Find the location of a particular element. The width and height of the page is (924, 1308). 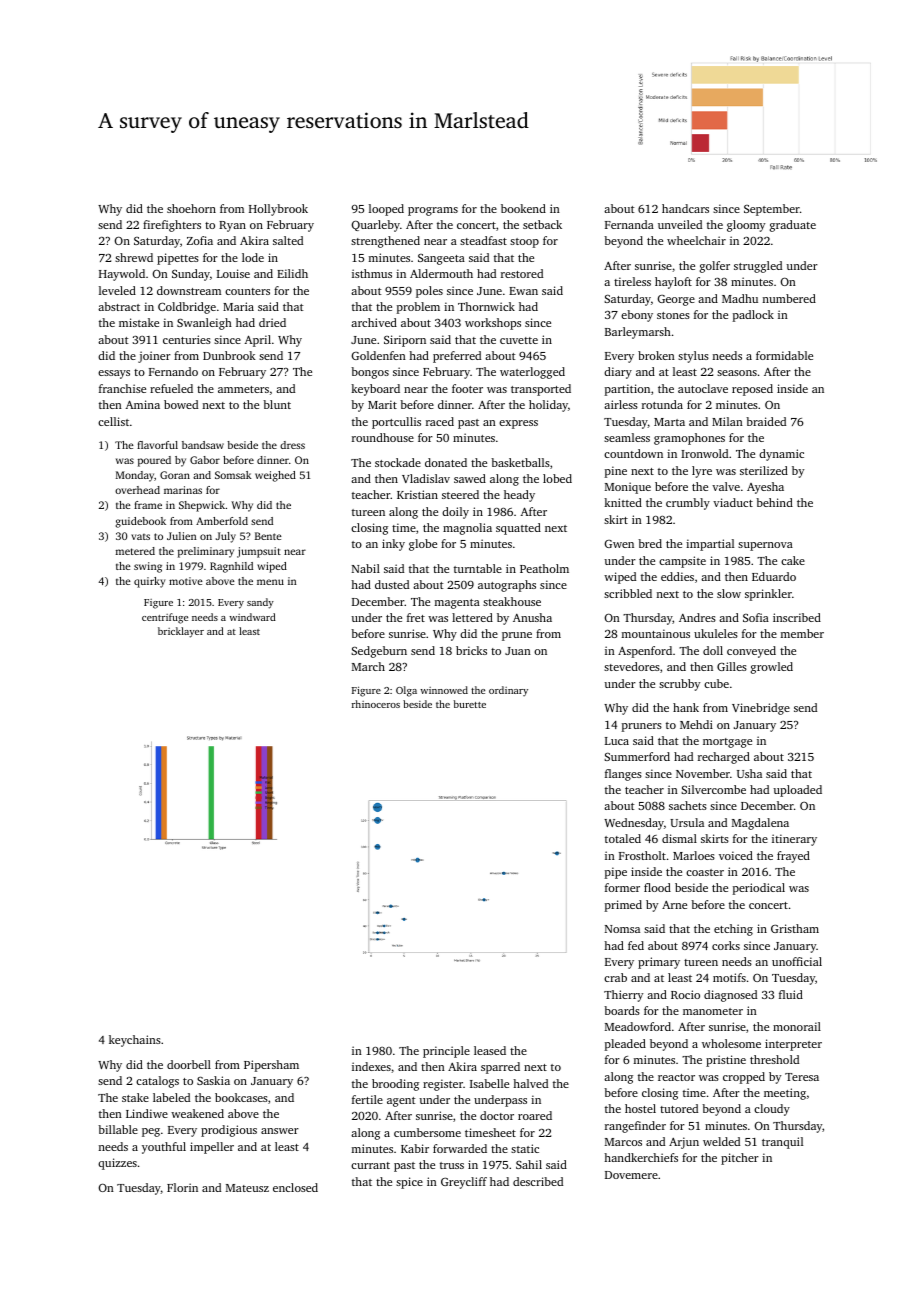

Mateusz is located at coordinates (247, 1188).
